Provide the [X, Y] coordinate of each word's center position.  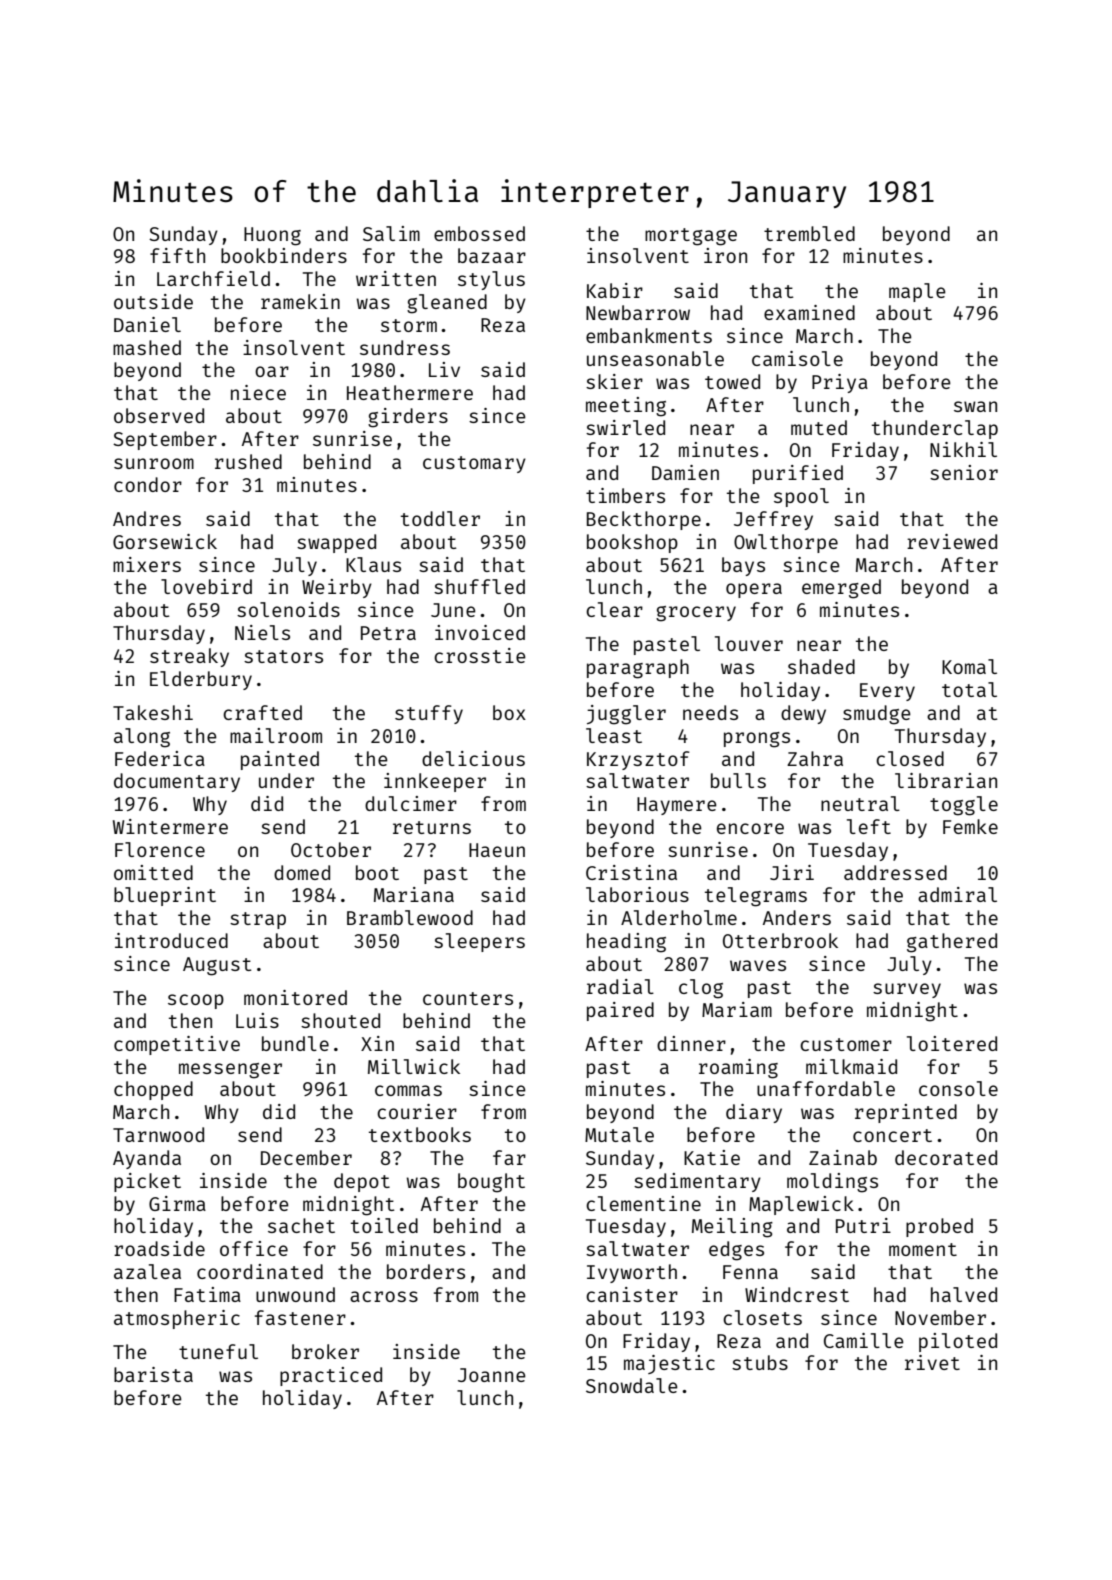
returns [432, 827]
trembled [809, 233]
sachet [301, 1225]
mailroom [276, 735]
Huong [272, 236]
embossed [479, 233]
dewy [803, 714]
